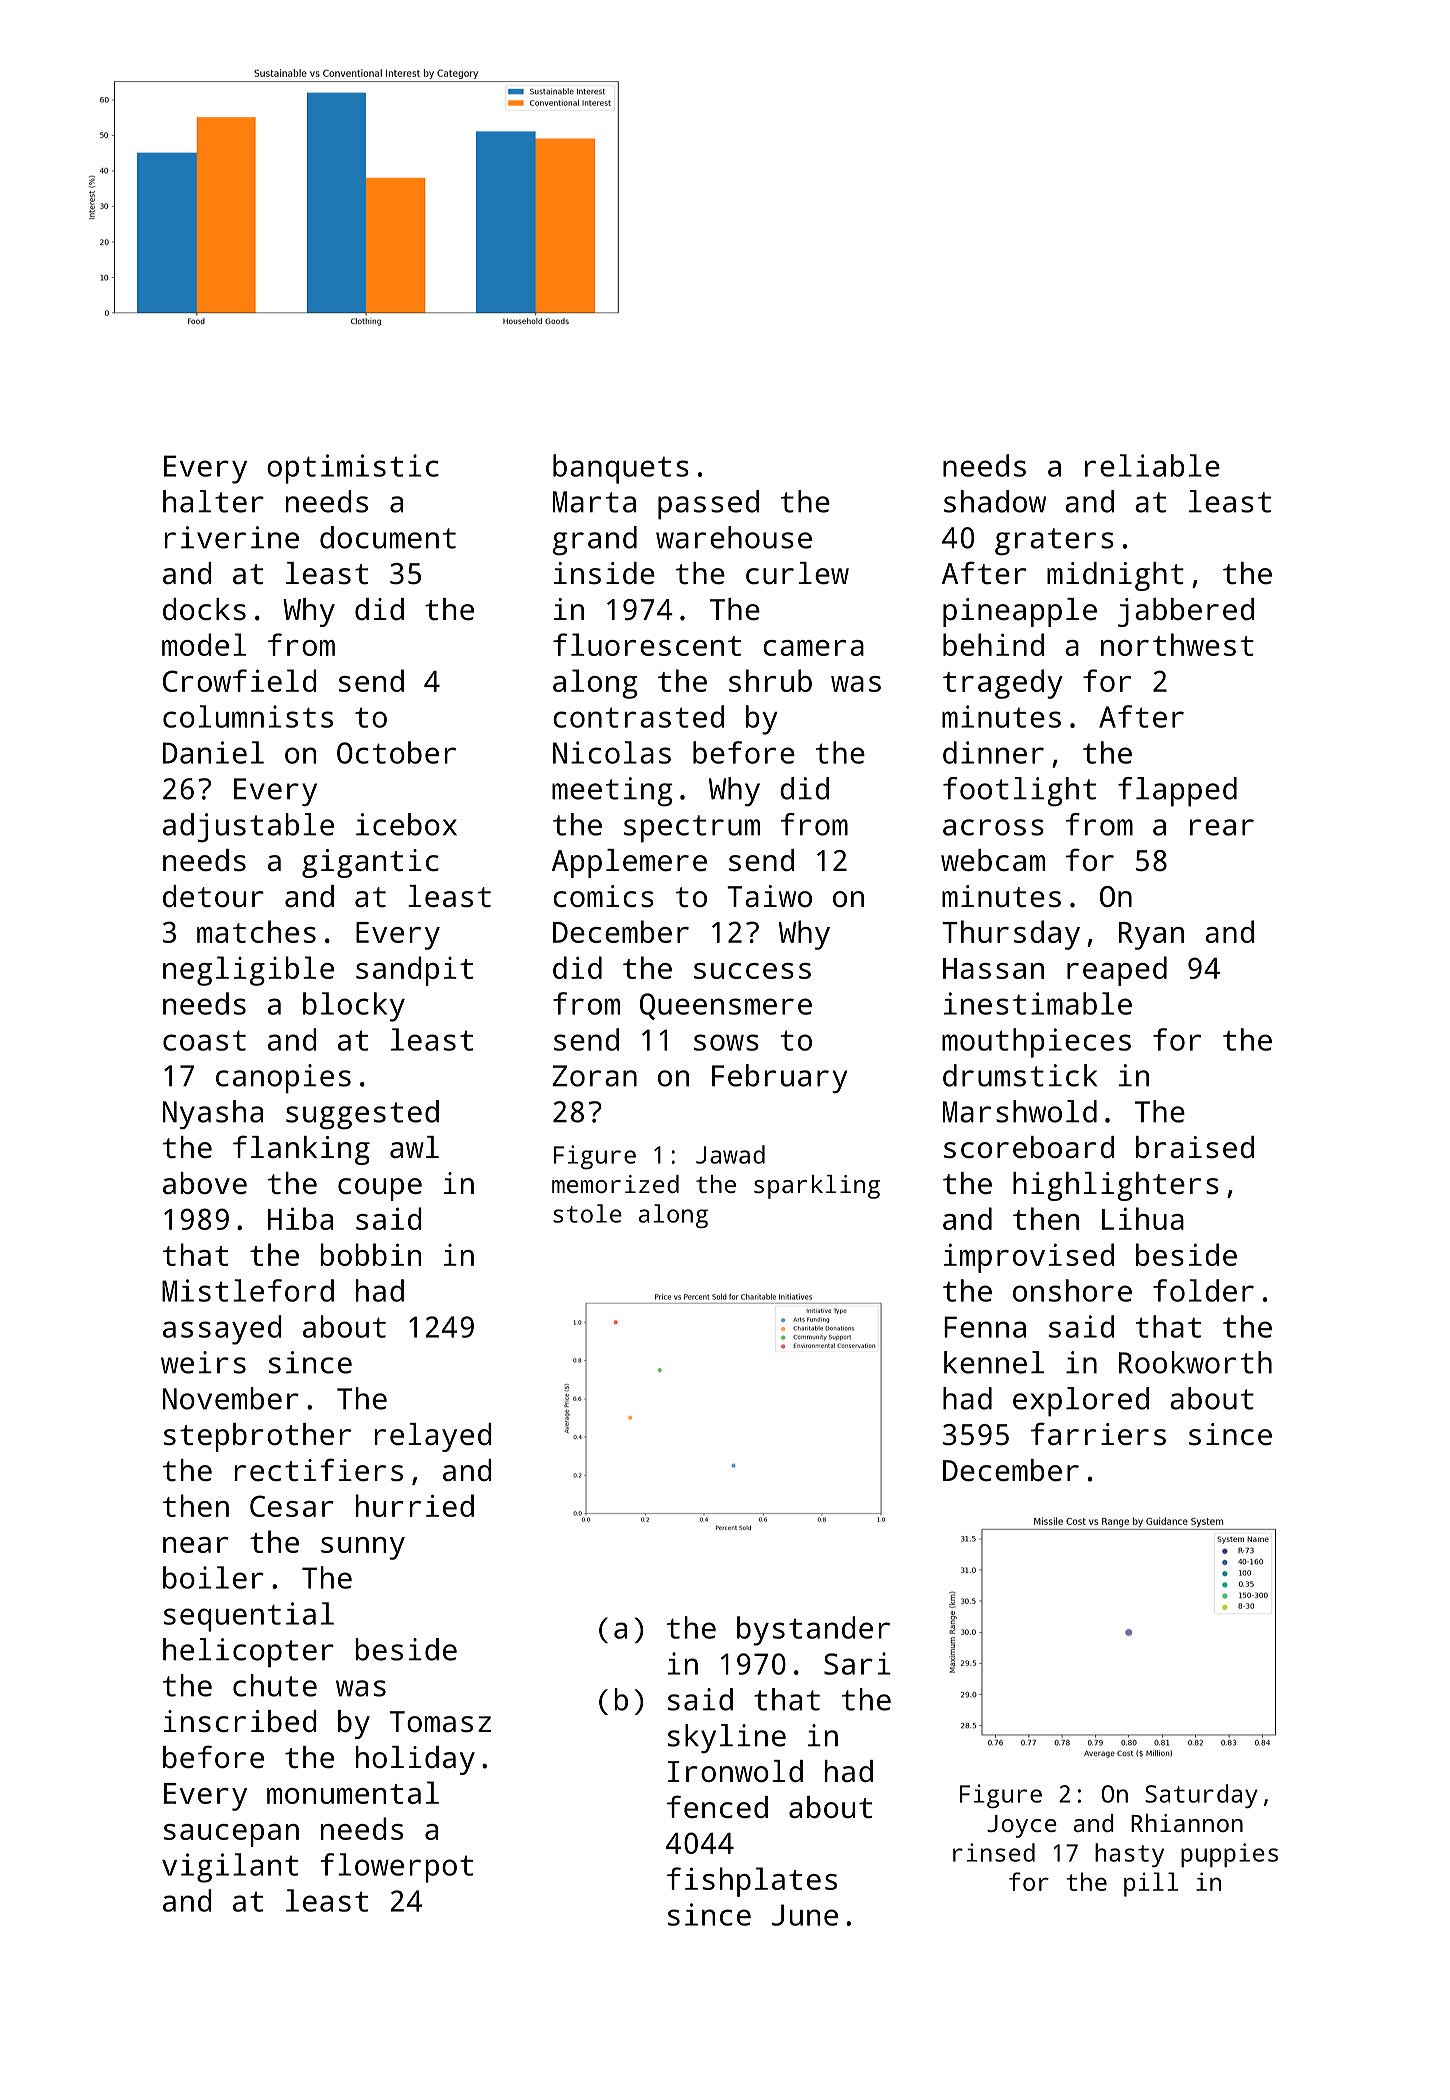 The image size is (1450, 2100). I want to click on sparkling, so click(817, 1187).
